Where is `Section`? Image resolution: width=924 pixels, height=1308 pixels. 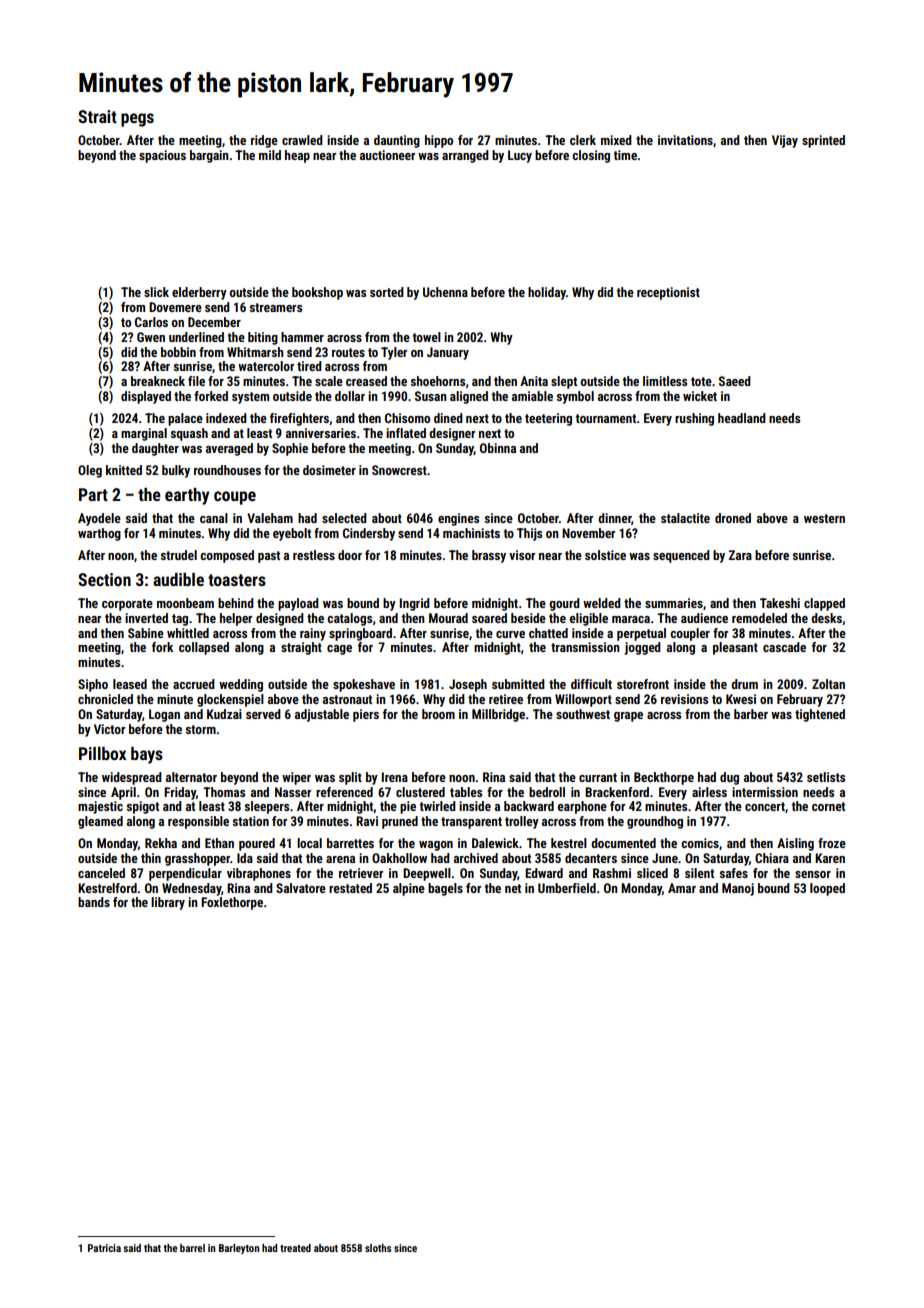
Section is located at coordinates (104, 579).
